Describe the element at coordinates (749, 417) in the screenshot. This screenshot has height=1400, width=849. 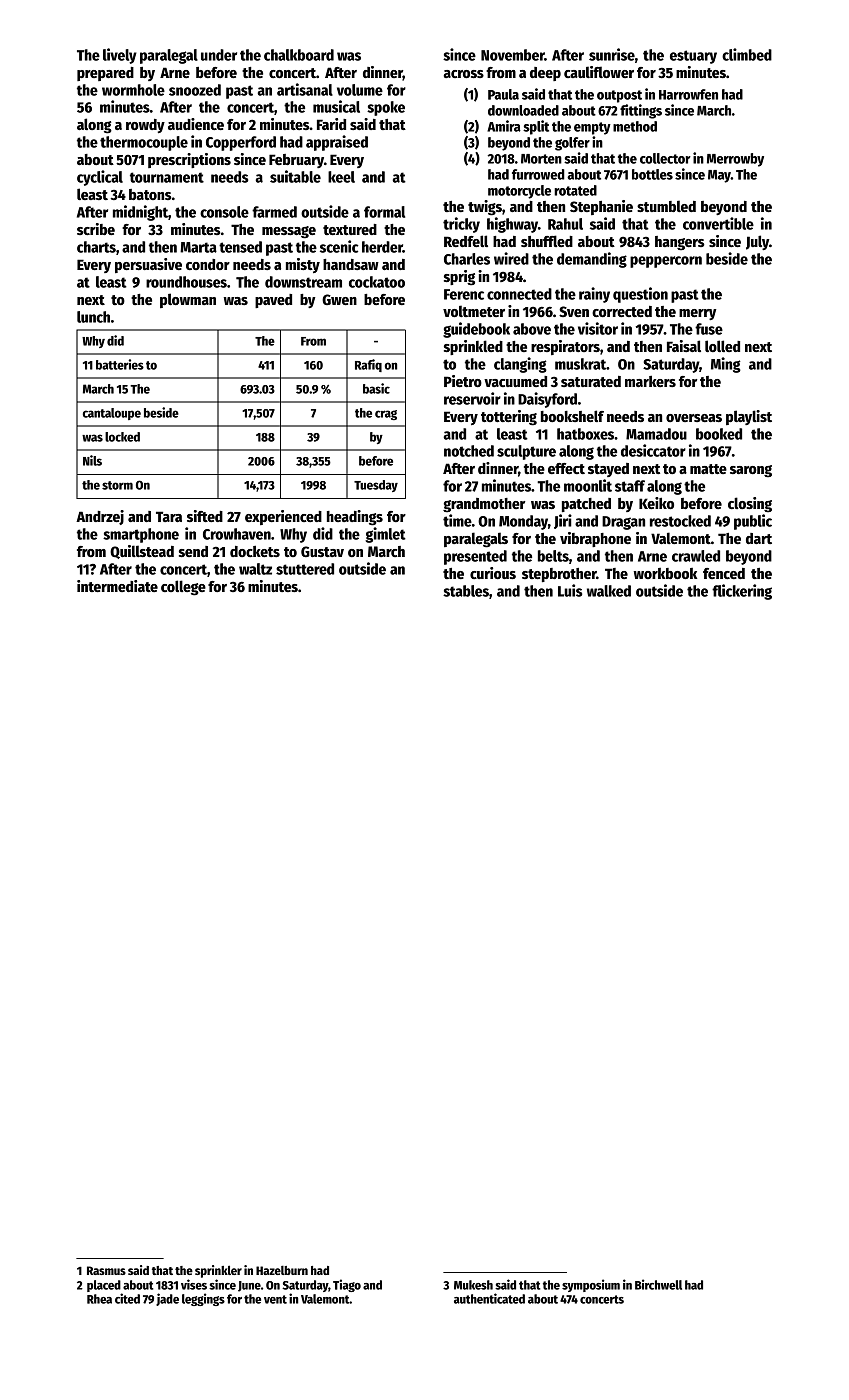
I see `playlist` at that location.
